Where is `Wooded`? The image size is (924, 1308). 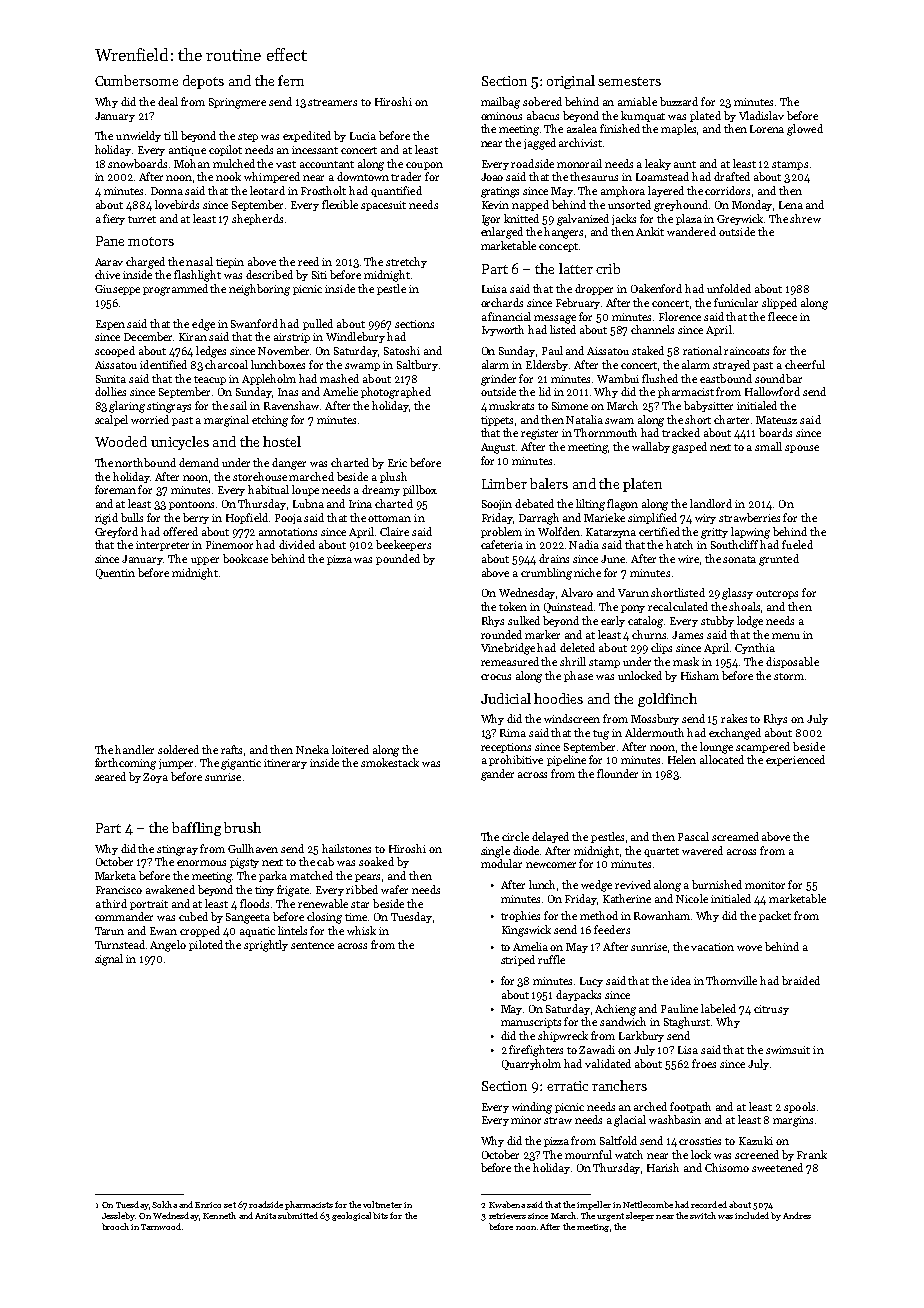 Wooded is located at coordinates (121, 441).
